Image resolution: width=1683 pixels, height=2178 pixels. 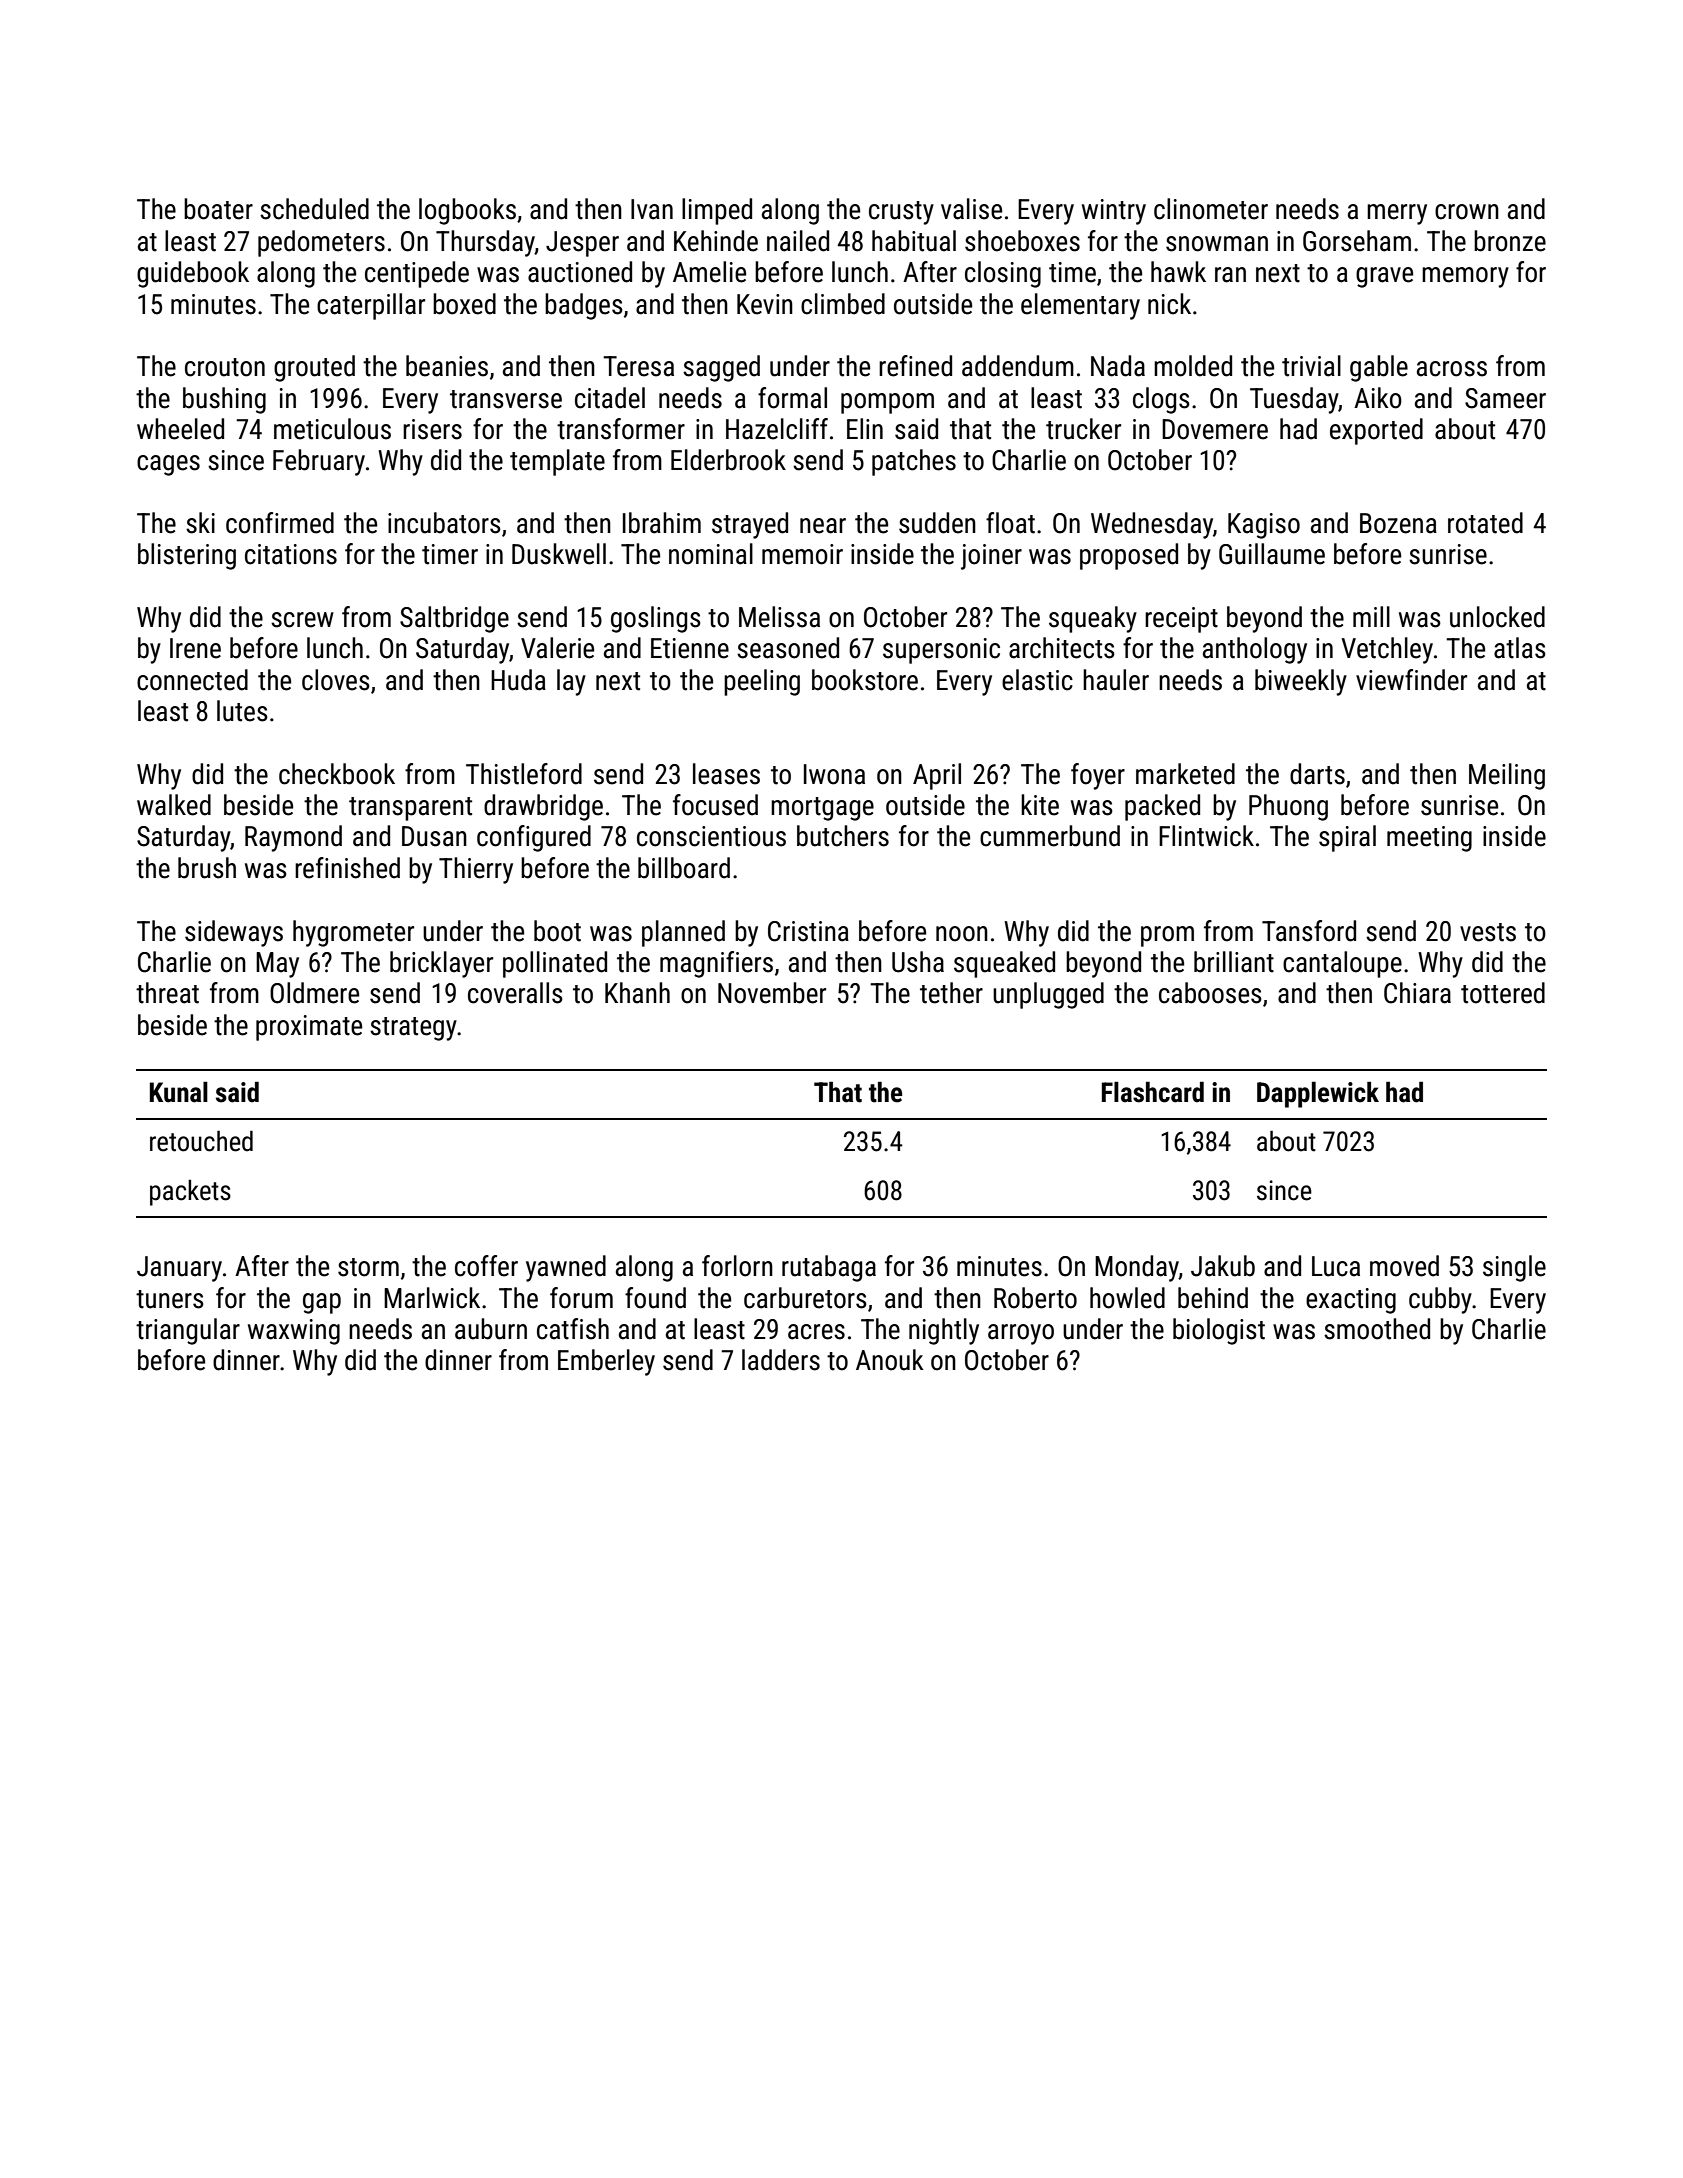 I want to click on Cristina, so click(x=808, y=931).
